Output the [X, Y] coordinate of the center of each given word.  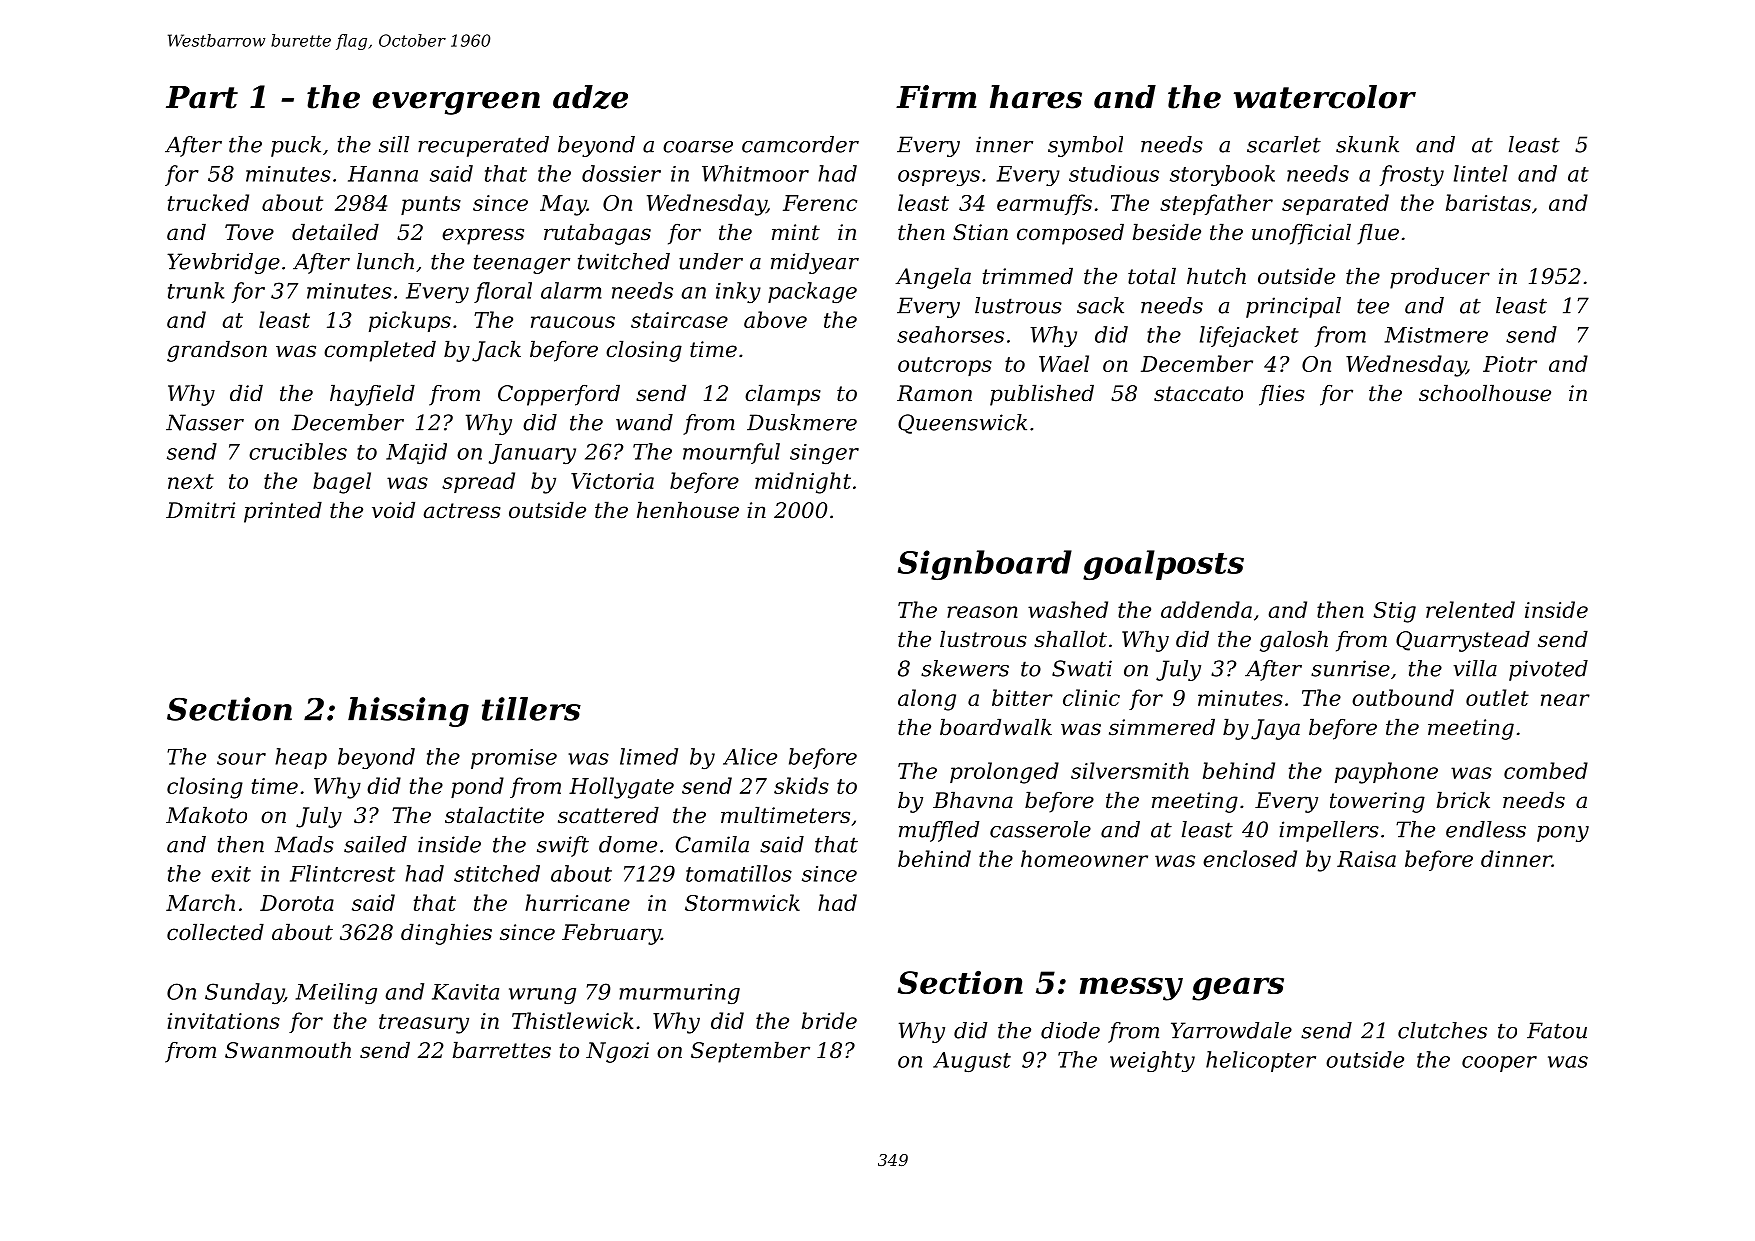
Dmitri [200, 510]
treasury [424, 1024]
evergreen [456, 103]
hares [1036, 97]
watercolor [1325, 97]
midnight [803, 483]
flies [1282, 395]
